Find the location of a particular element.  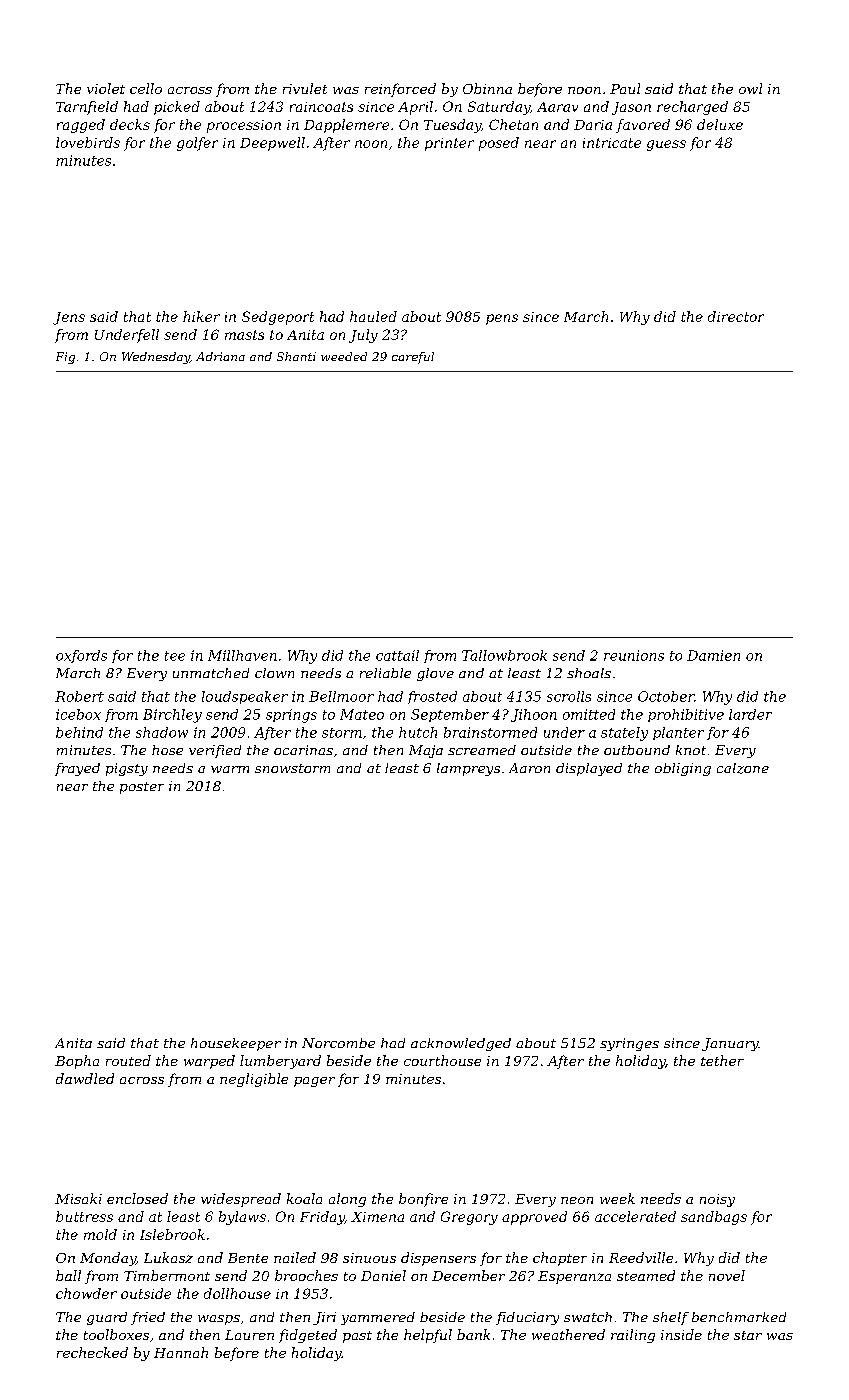

Misaki is located at coordinates (78, 1198).
